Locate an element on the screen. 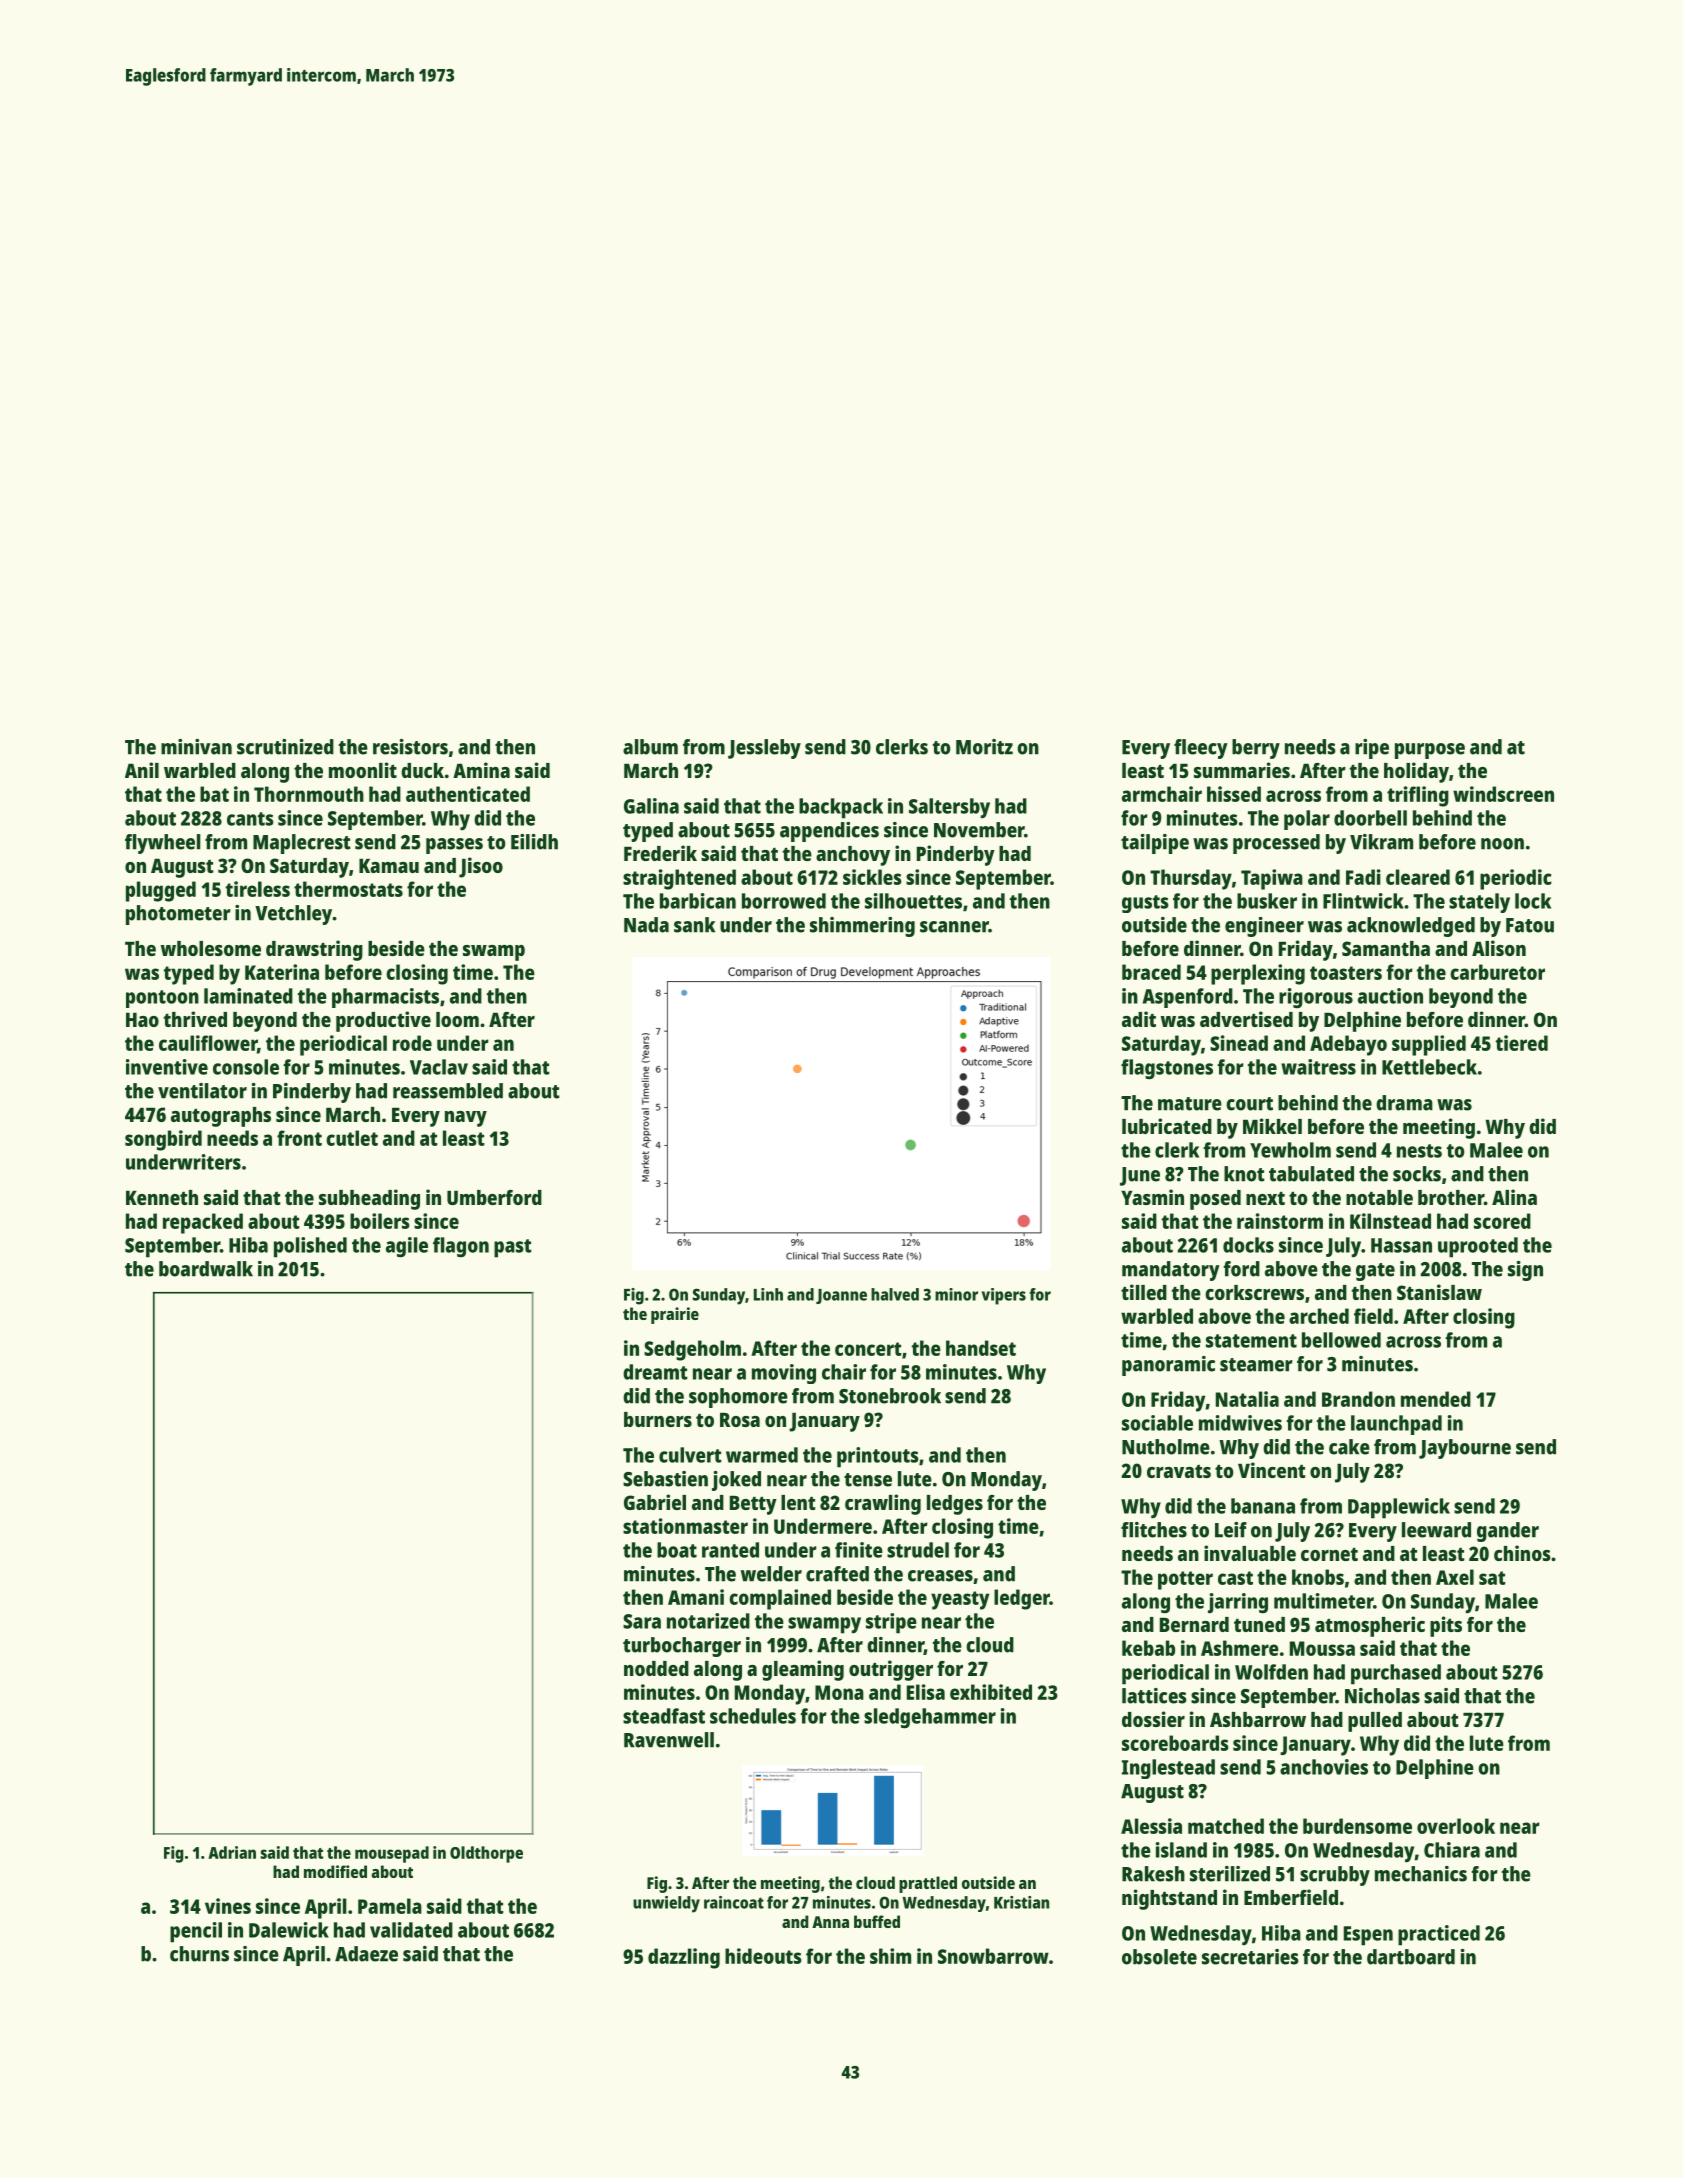 This screenshot has width=1683, height=2178. loom is located at coordinates (457, 1019).
